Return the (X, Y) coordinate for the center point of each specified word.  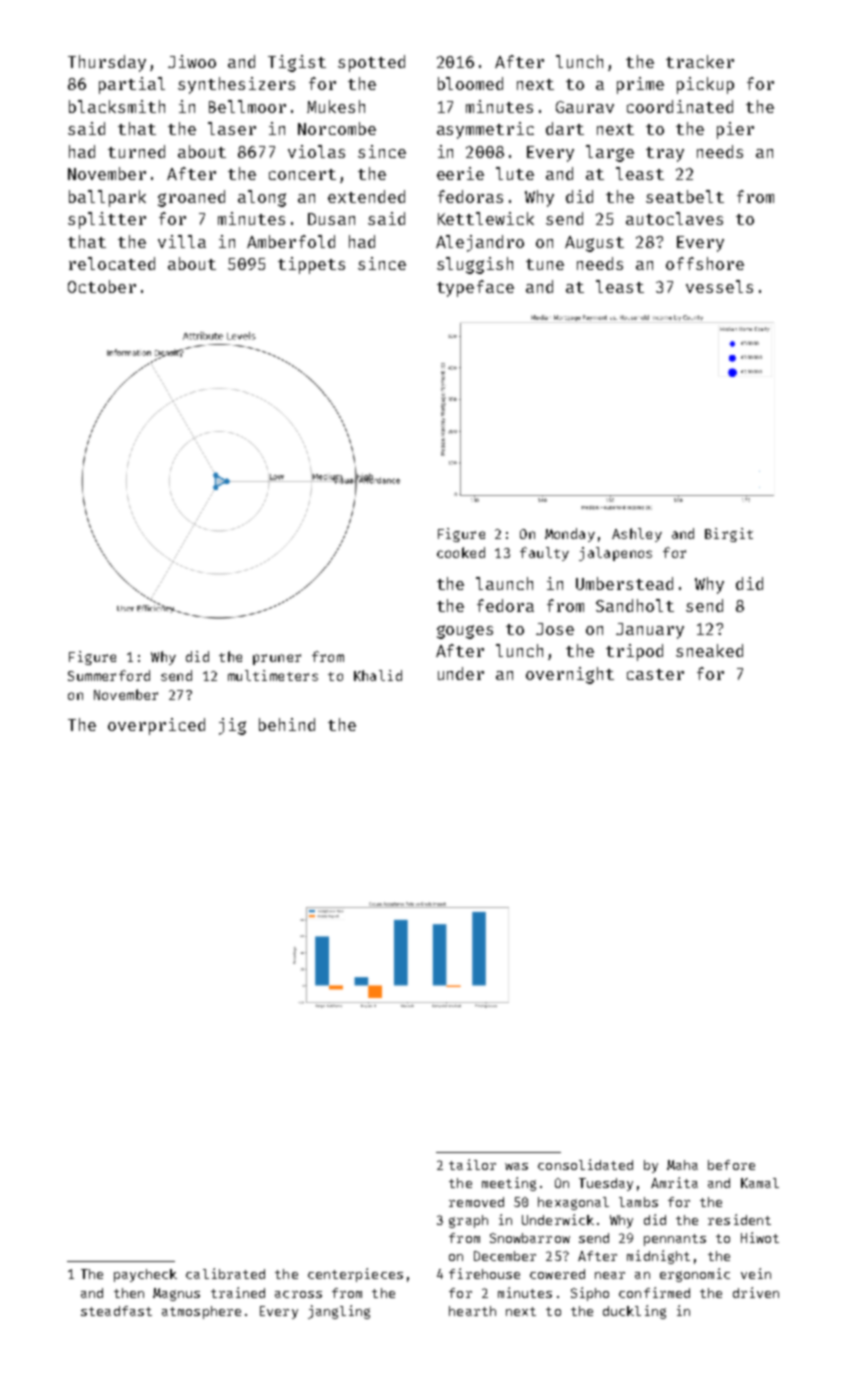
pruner (277, 659)
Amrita (674, 1182)
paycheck (145, 1275)
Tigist (297, 63)
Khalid (378, 675)
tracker (700, 61)
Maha (682, 1165)
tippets (311, 265)
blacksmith (117, 106)
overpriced (156, 726)
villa (182, 241)
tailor (472, 1164)
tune (545, 264)
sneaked (709, 650)
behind (287, 724)
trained (238, 1292)
